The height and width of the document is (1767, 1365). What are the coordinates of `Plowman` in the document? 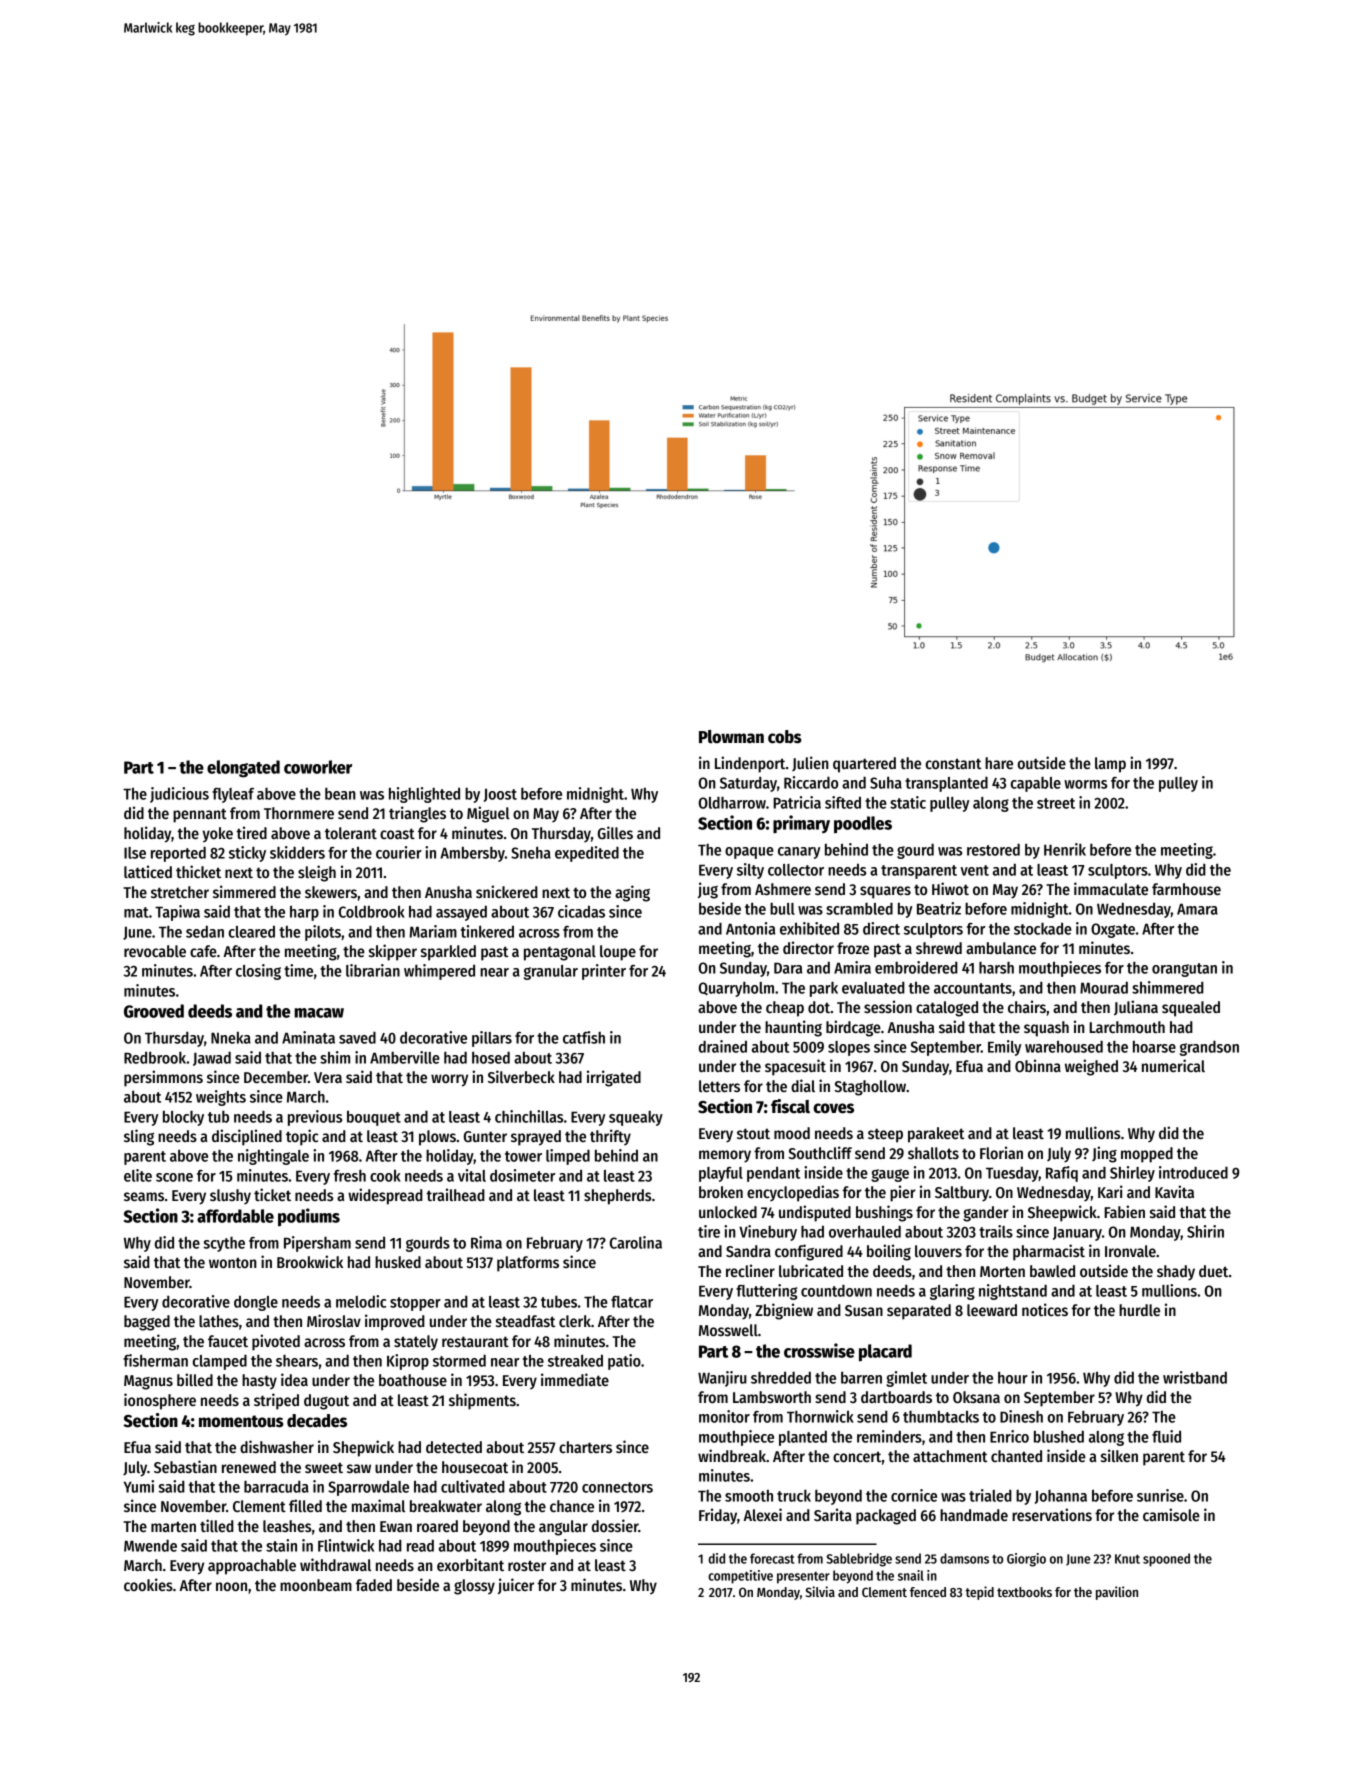 It's located at (731, 737).
